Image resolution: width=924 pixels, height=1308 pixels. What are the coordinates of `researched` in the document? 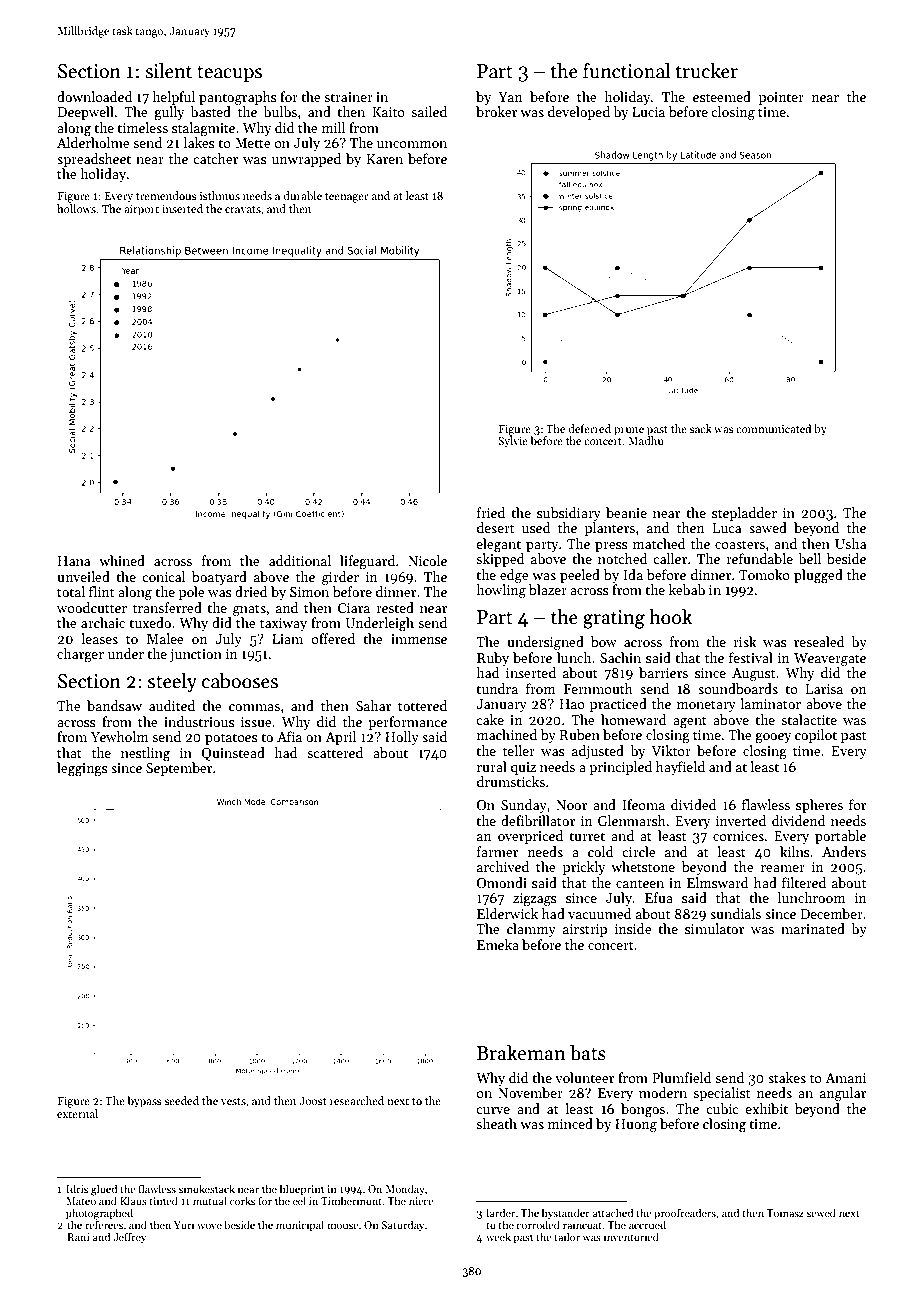 It's located at (357, 1100).
